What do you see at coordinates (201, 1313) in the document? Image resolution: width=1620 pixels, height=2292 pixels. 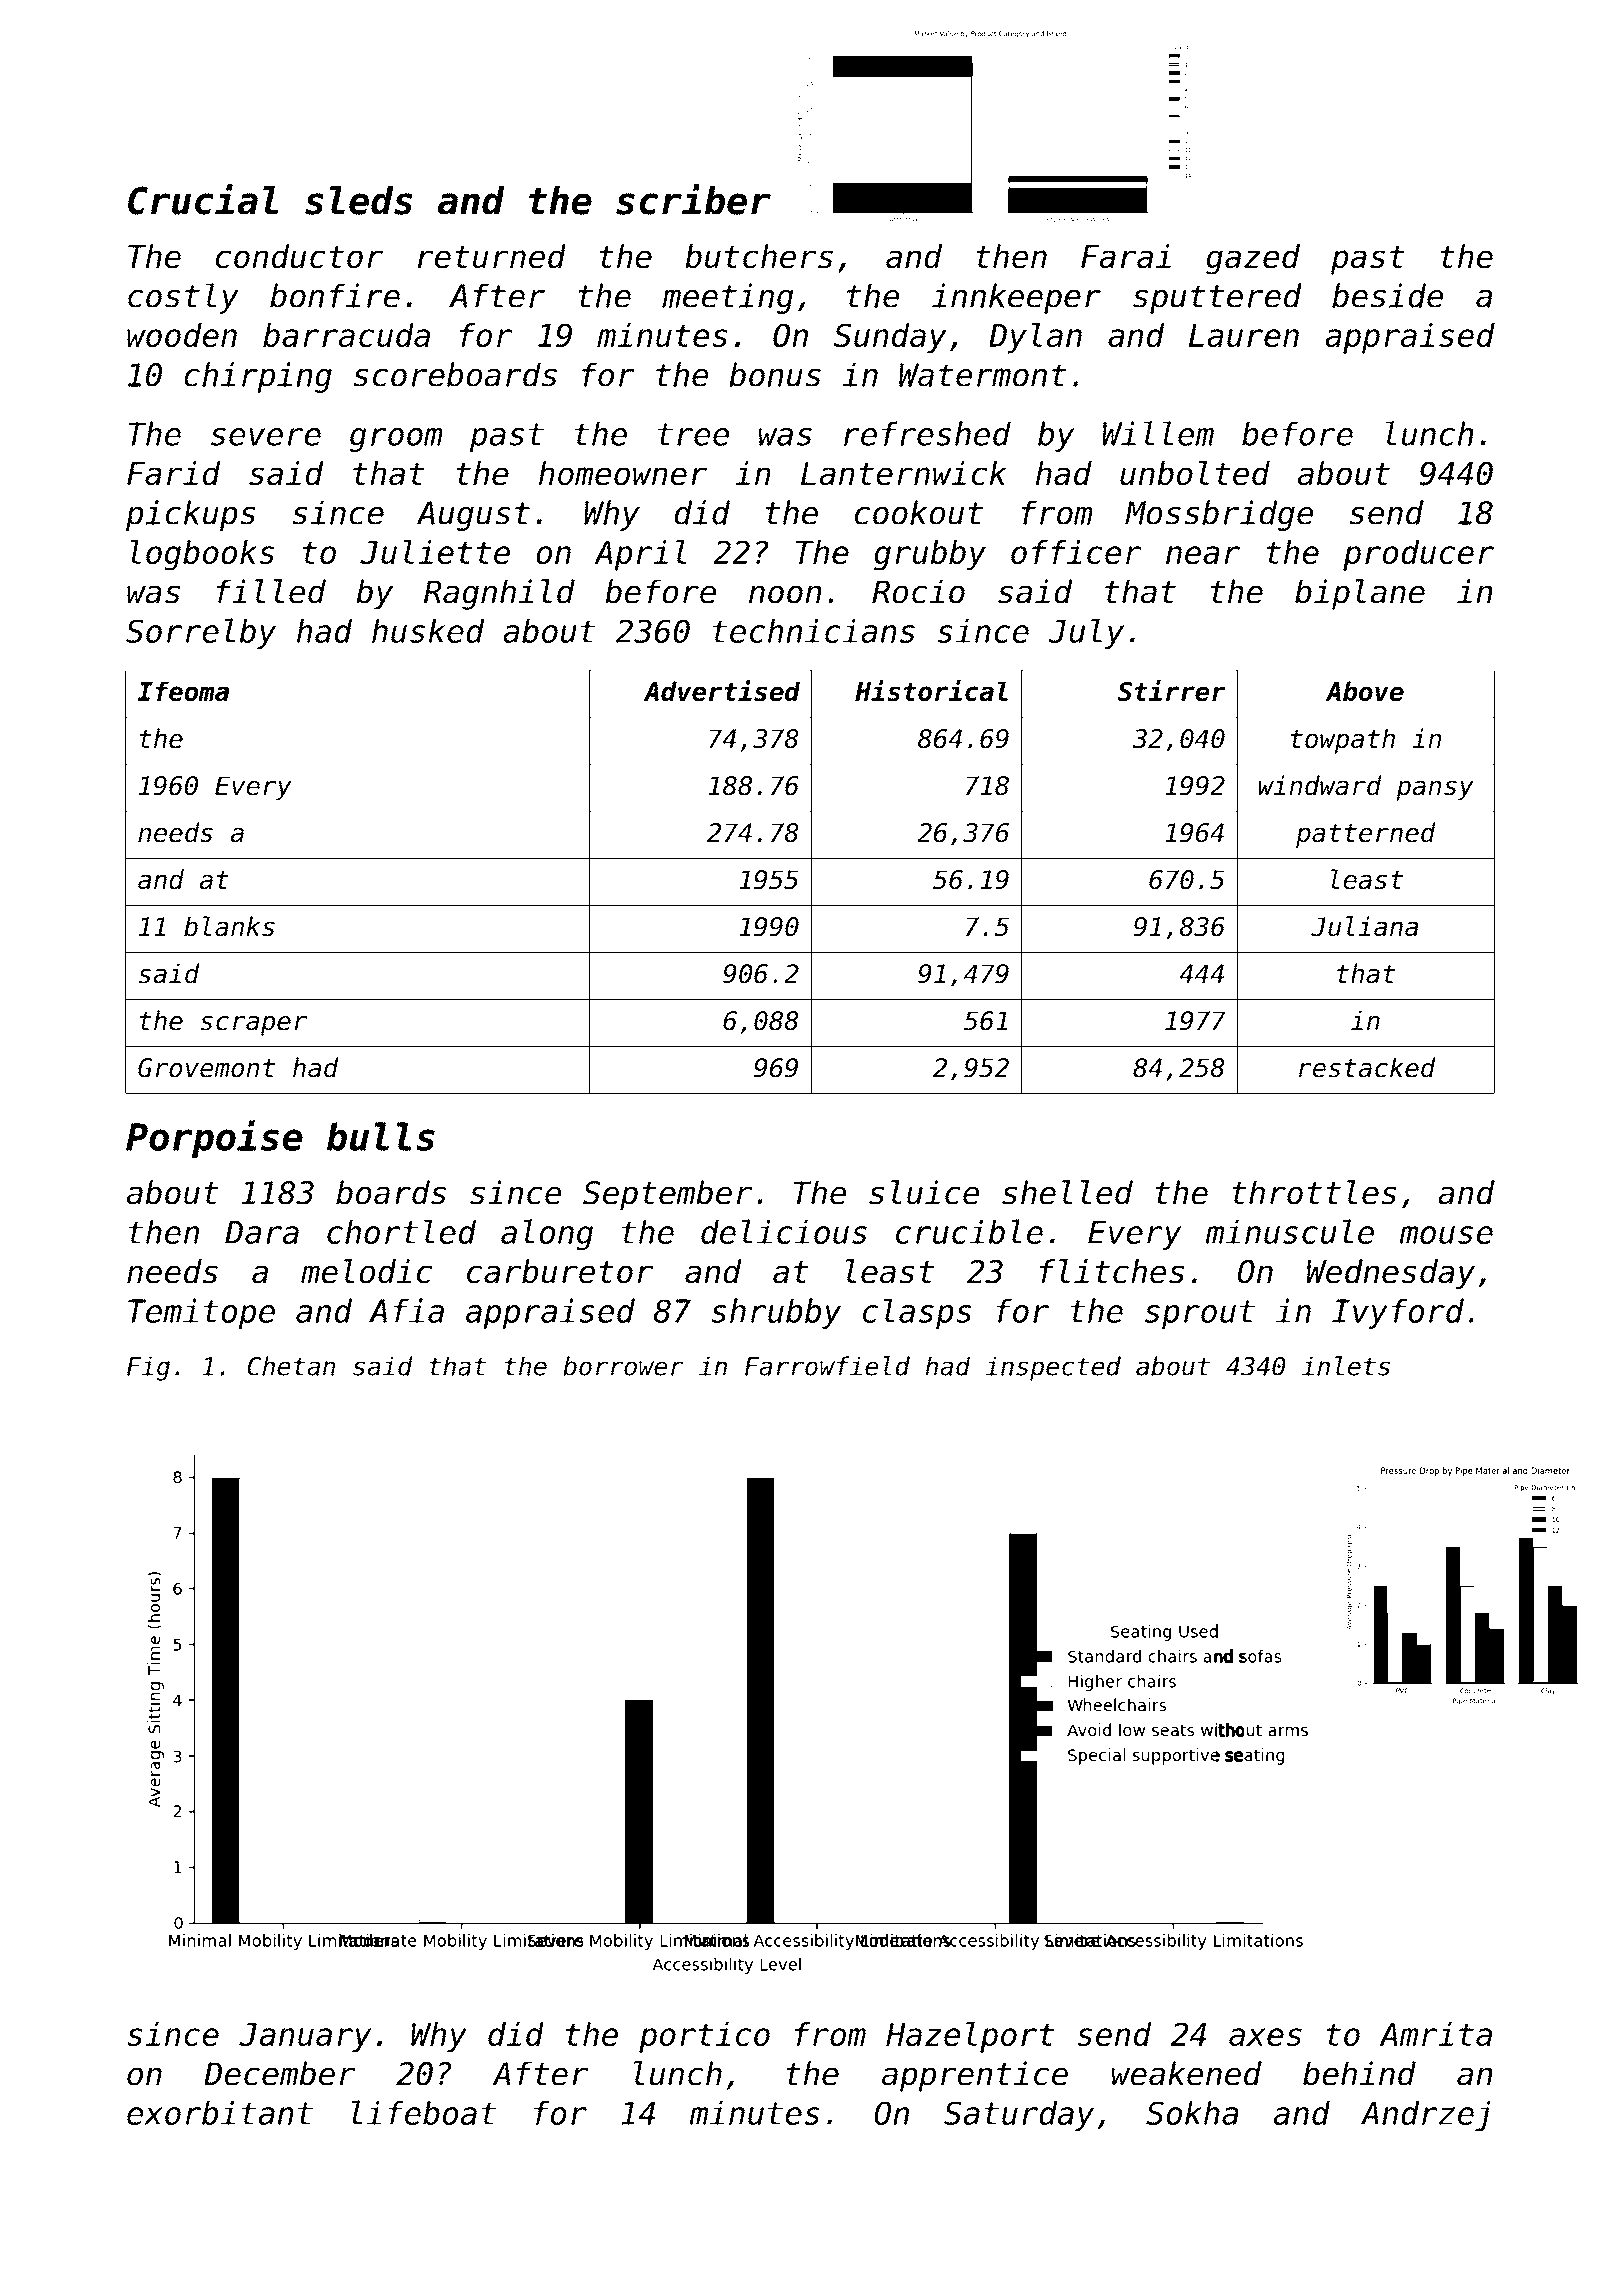 I see `Temitope` at bounding box center [201, 1313].
